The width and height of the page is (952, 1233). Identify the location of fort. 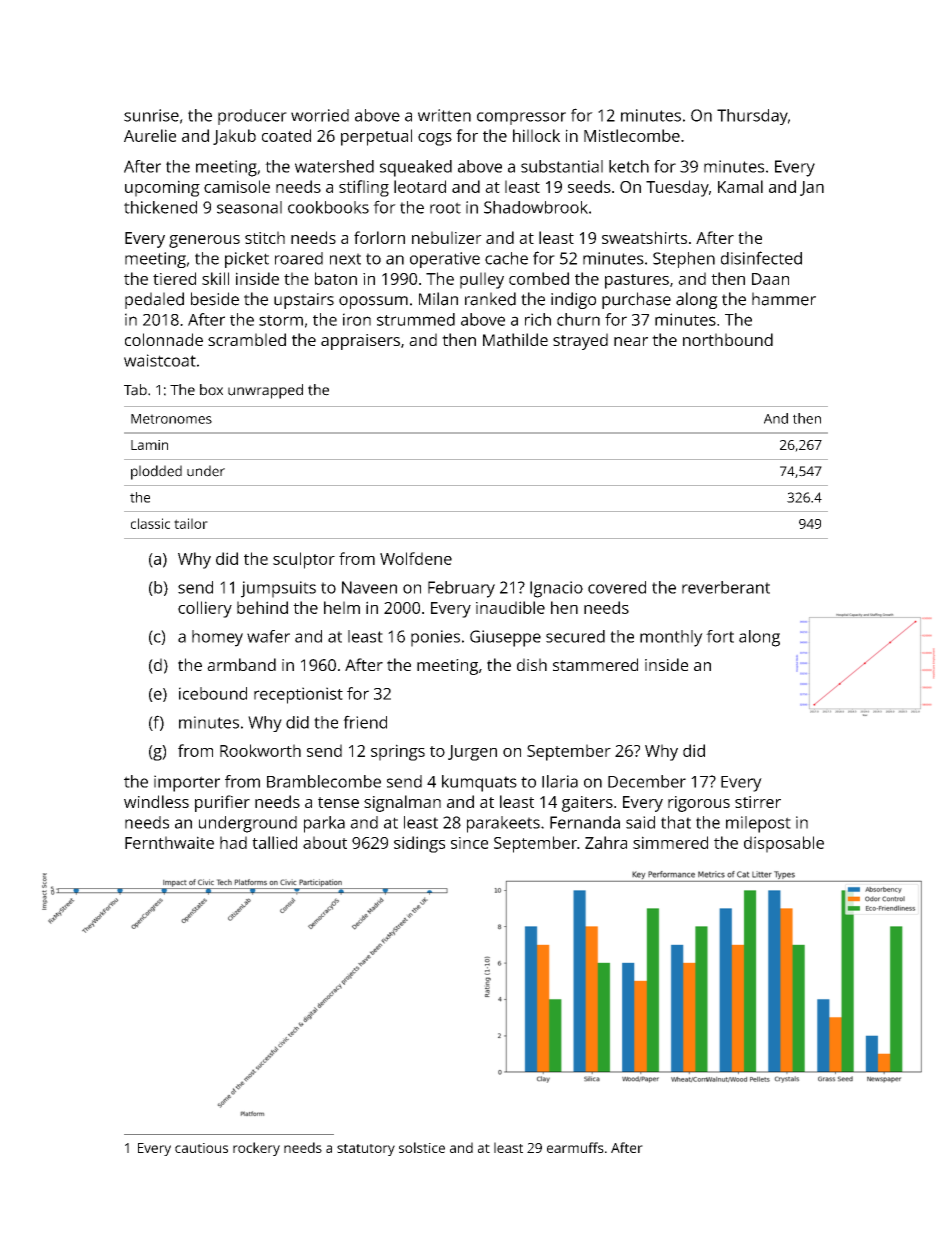
(720, 636).
